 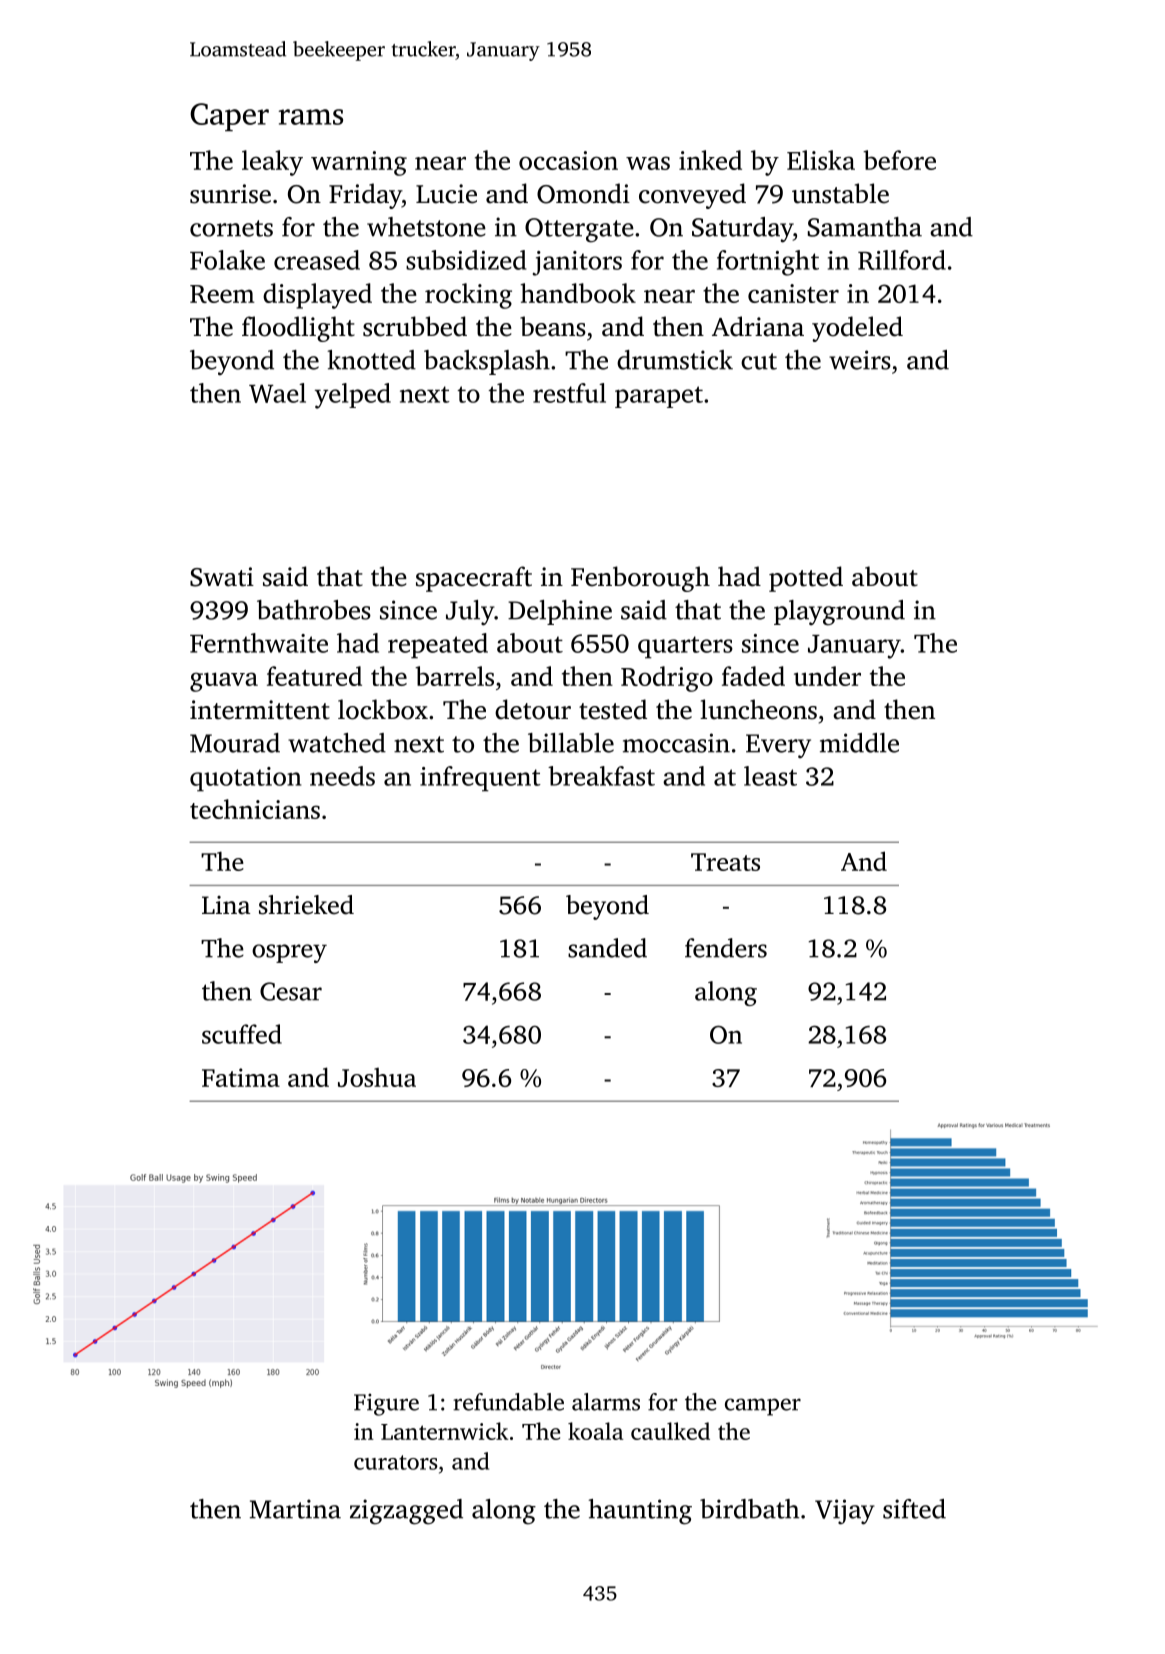 What do you see at coordinates (396, 1462) in the screenshot?
I see `curators` at bounding box center [396, 1462].
